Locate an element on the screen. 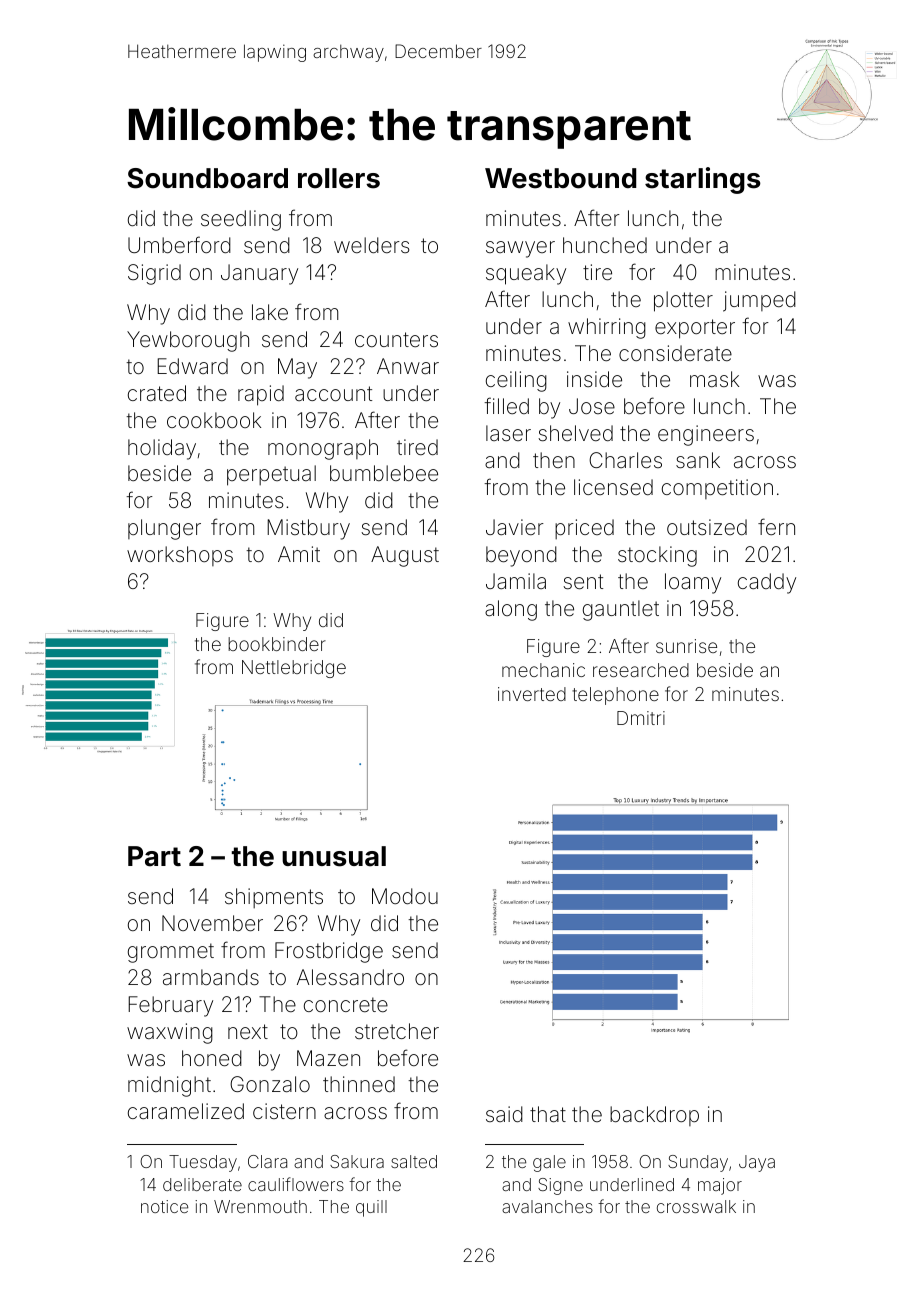  Soundboard is located at coordinates (207, 178).
